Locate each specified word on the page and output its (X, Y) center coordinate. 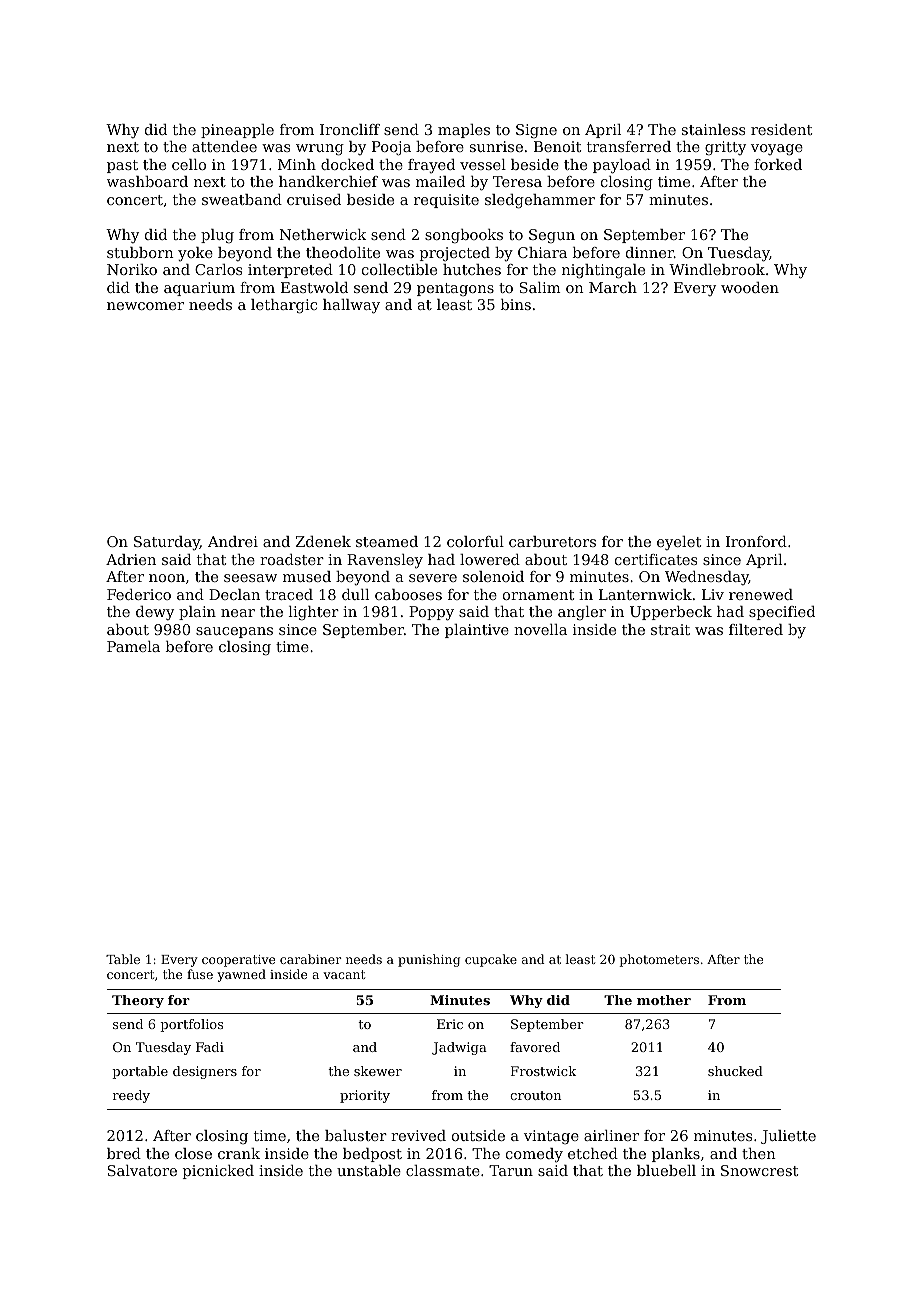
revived (418, 1135)
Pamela (133, 646)
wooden (750, 287)
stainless (713, 129)
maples (464, 131)
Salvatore (142, 1170)
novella (540, 629)
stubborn (140, 252)
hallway (351, 306)
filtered (756, 629)
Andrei (233, 541)
